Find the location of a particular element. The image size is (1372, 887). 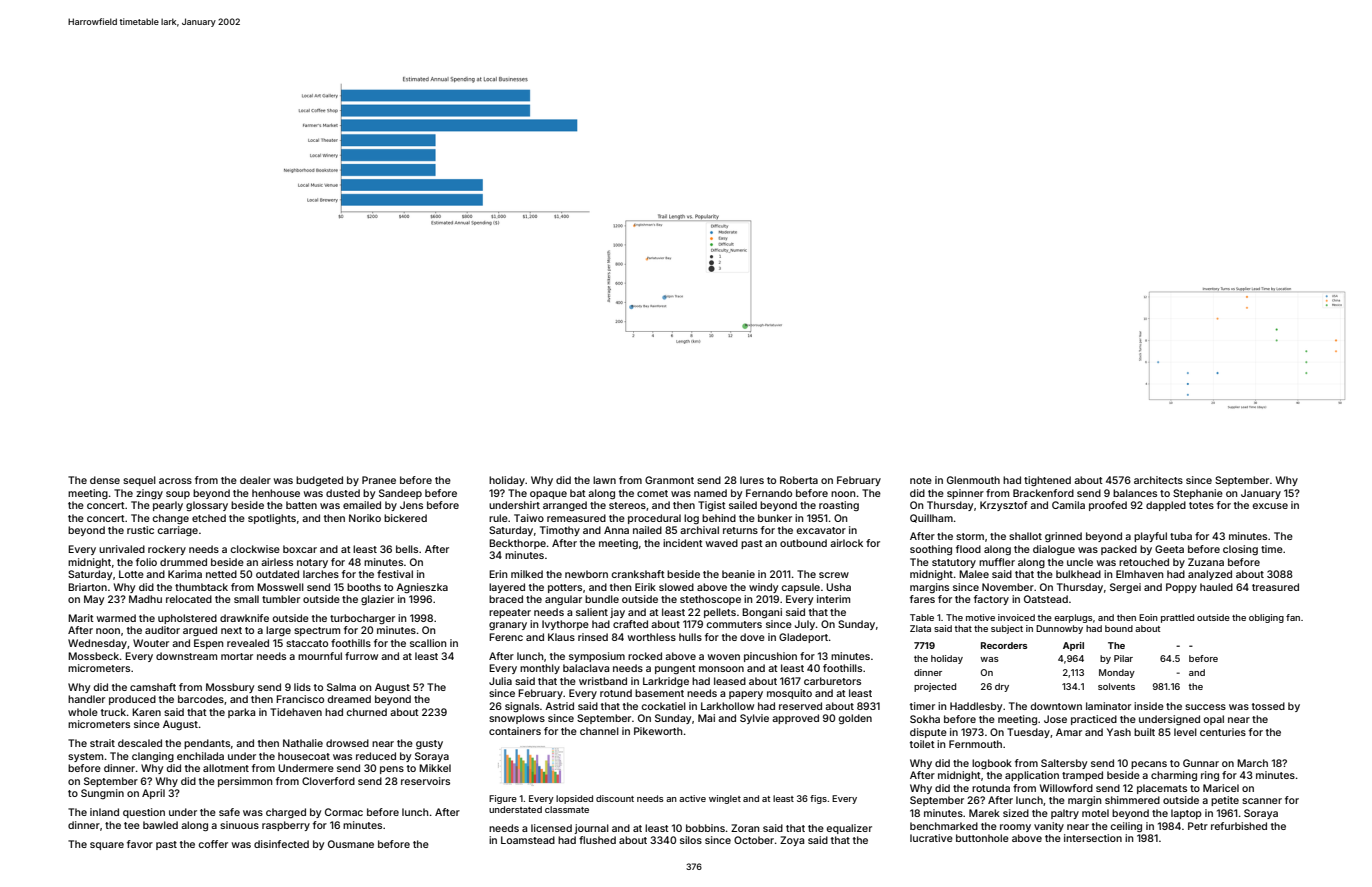

stethoscope is located at coordinates (710, 600).
